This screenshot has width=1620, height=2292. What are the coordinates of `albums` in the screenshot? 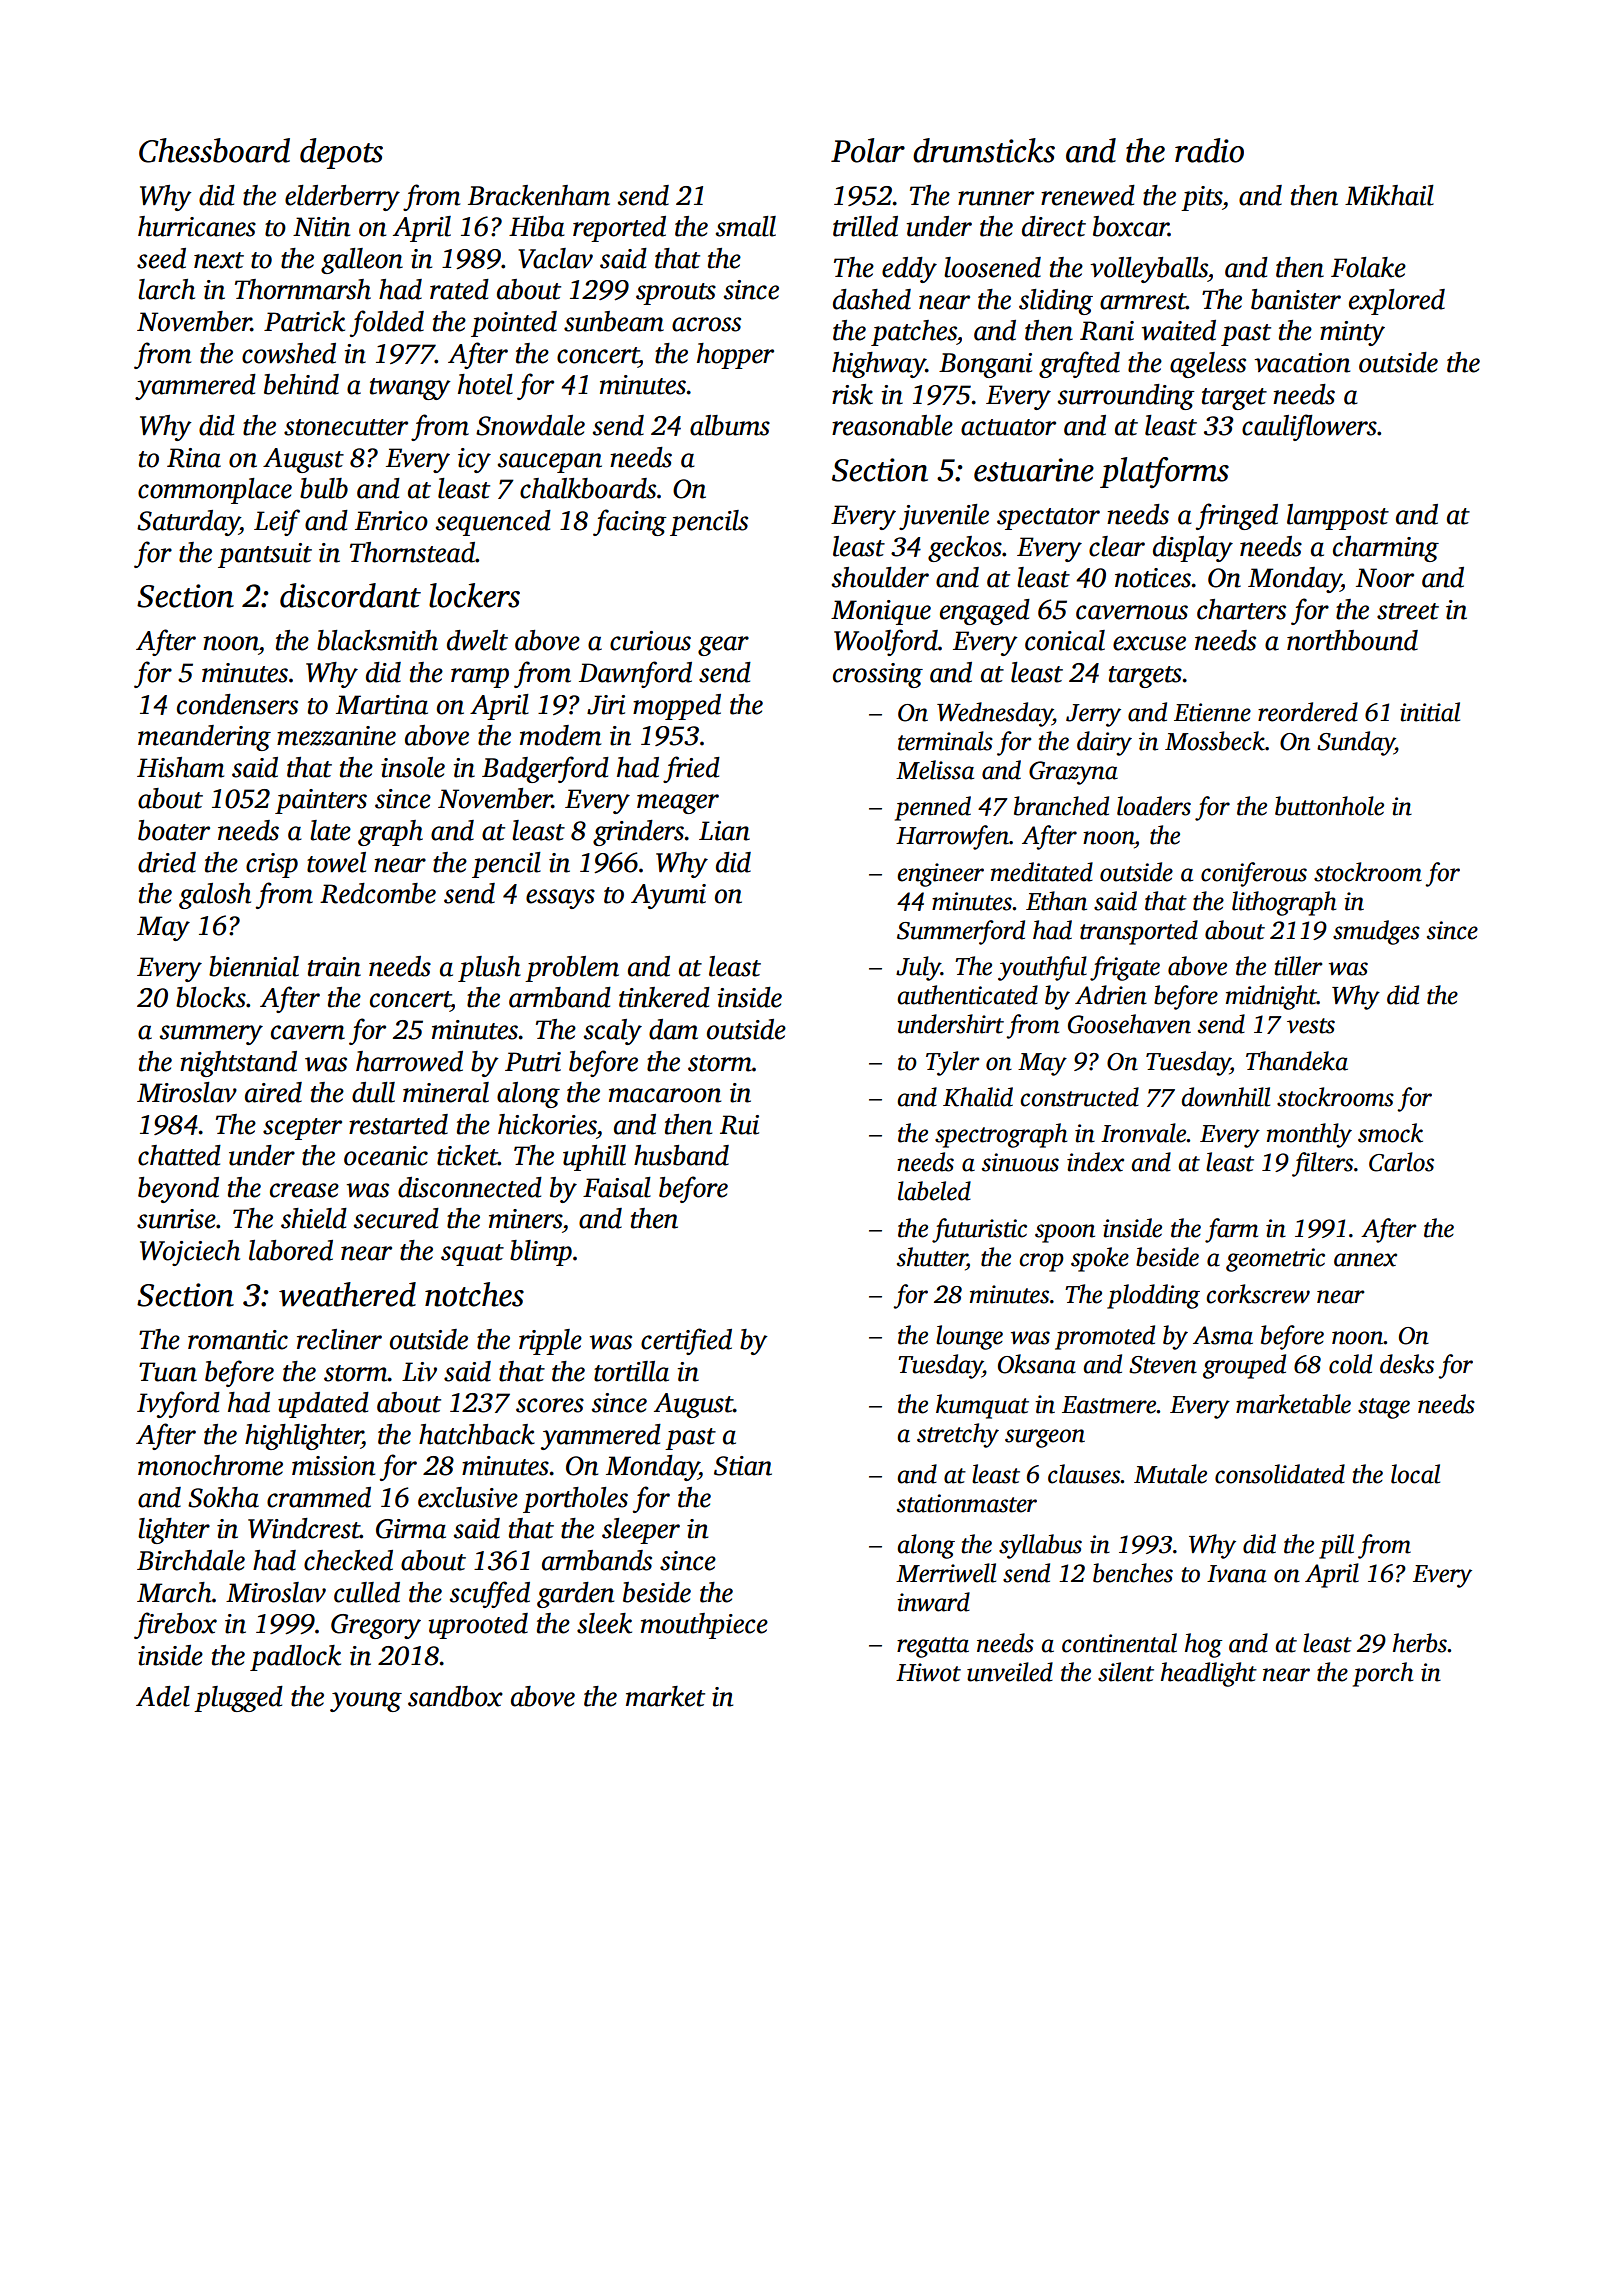 It's located at (730, 425).
